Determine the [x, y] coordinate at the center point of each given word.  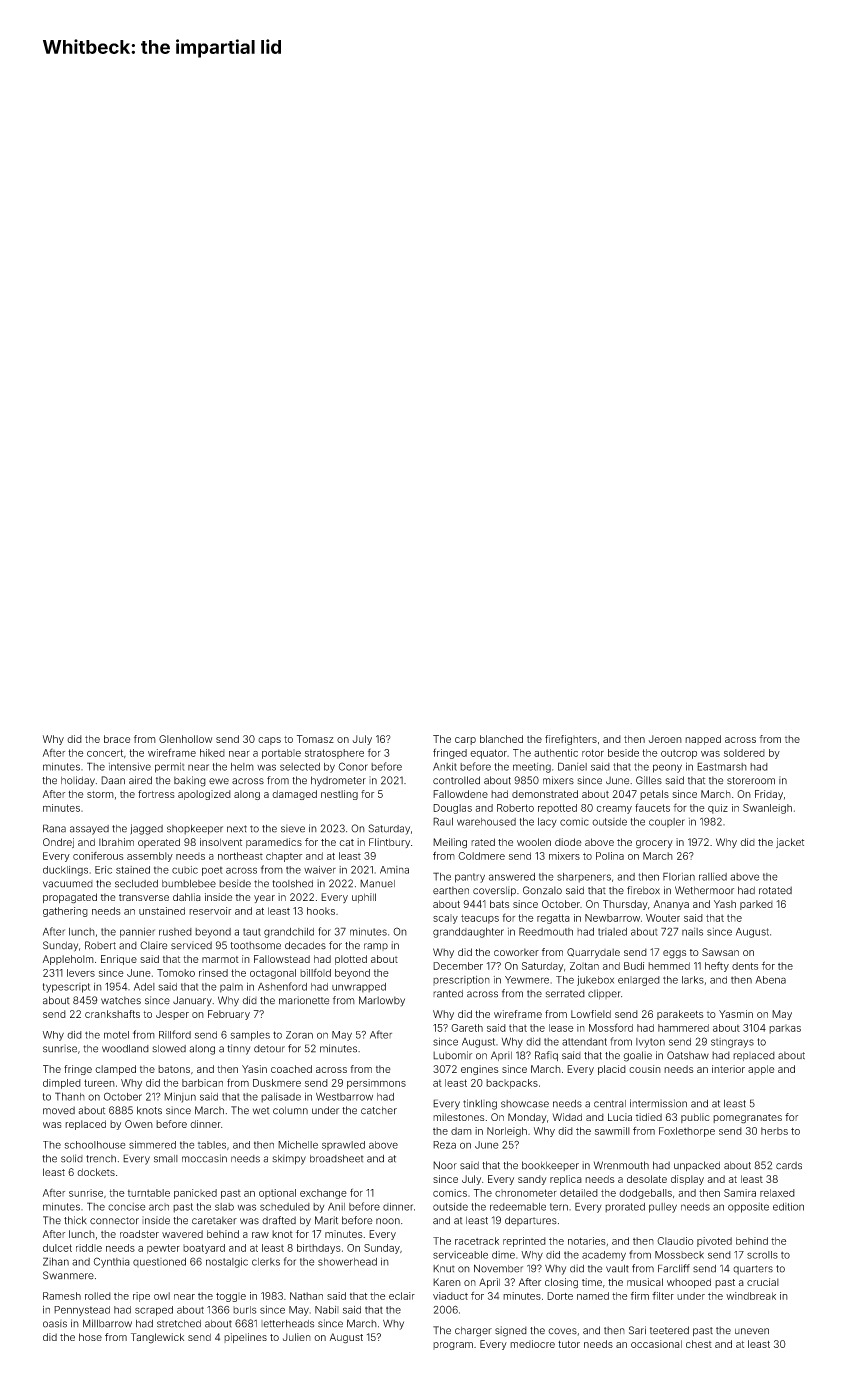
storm [100, 794]
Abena [770, 980]
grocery [654, 844]
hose [90, 1337]
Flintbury [389, 843]
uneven [752, 1331]
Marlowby [382, 1001]
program [453, 1346]
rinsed [213, 973]
